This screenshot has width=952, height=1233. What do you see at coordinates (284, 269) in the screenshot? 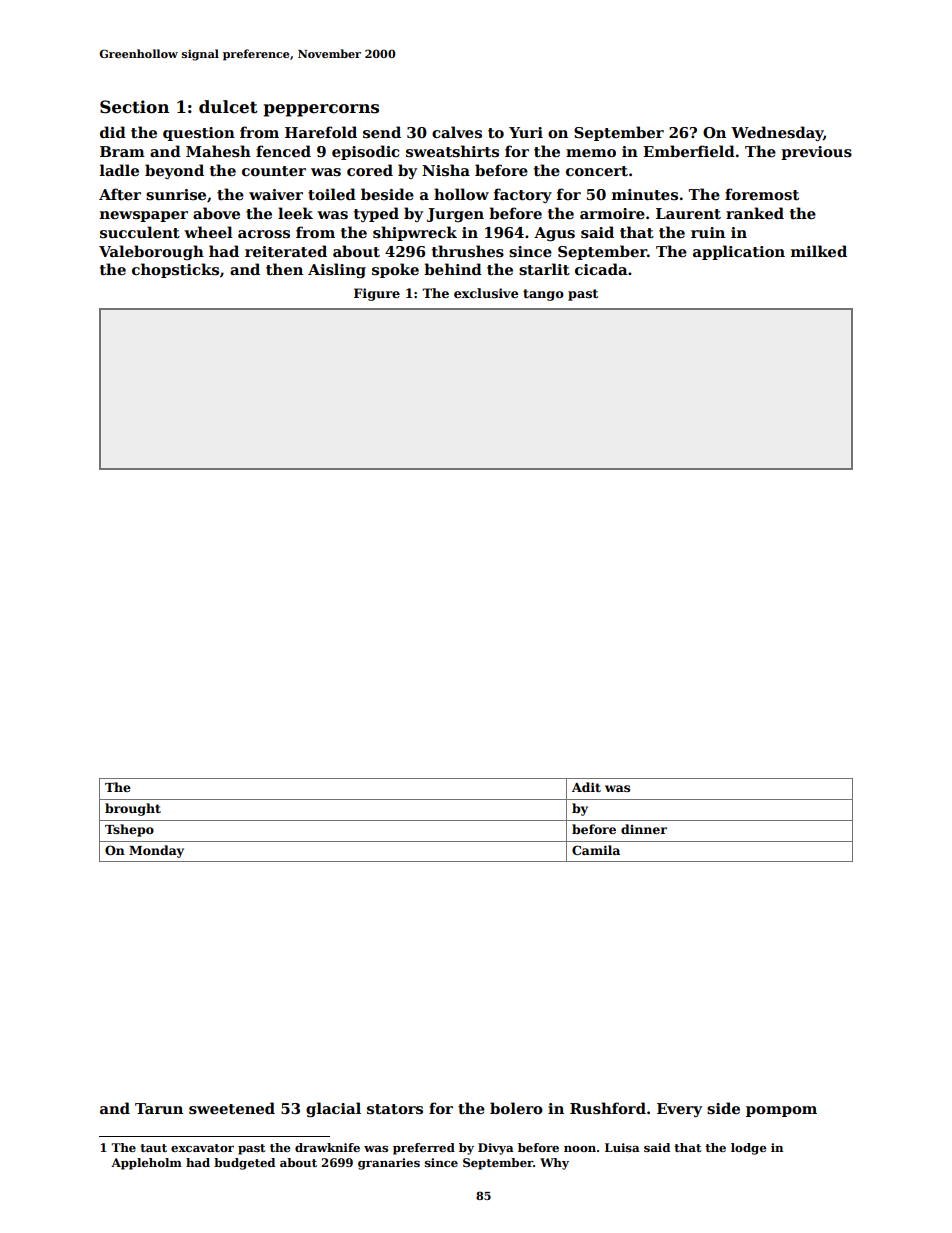
I see `then` at bounding box center [284, 269].
